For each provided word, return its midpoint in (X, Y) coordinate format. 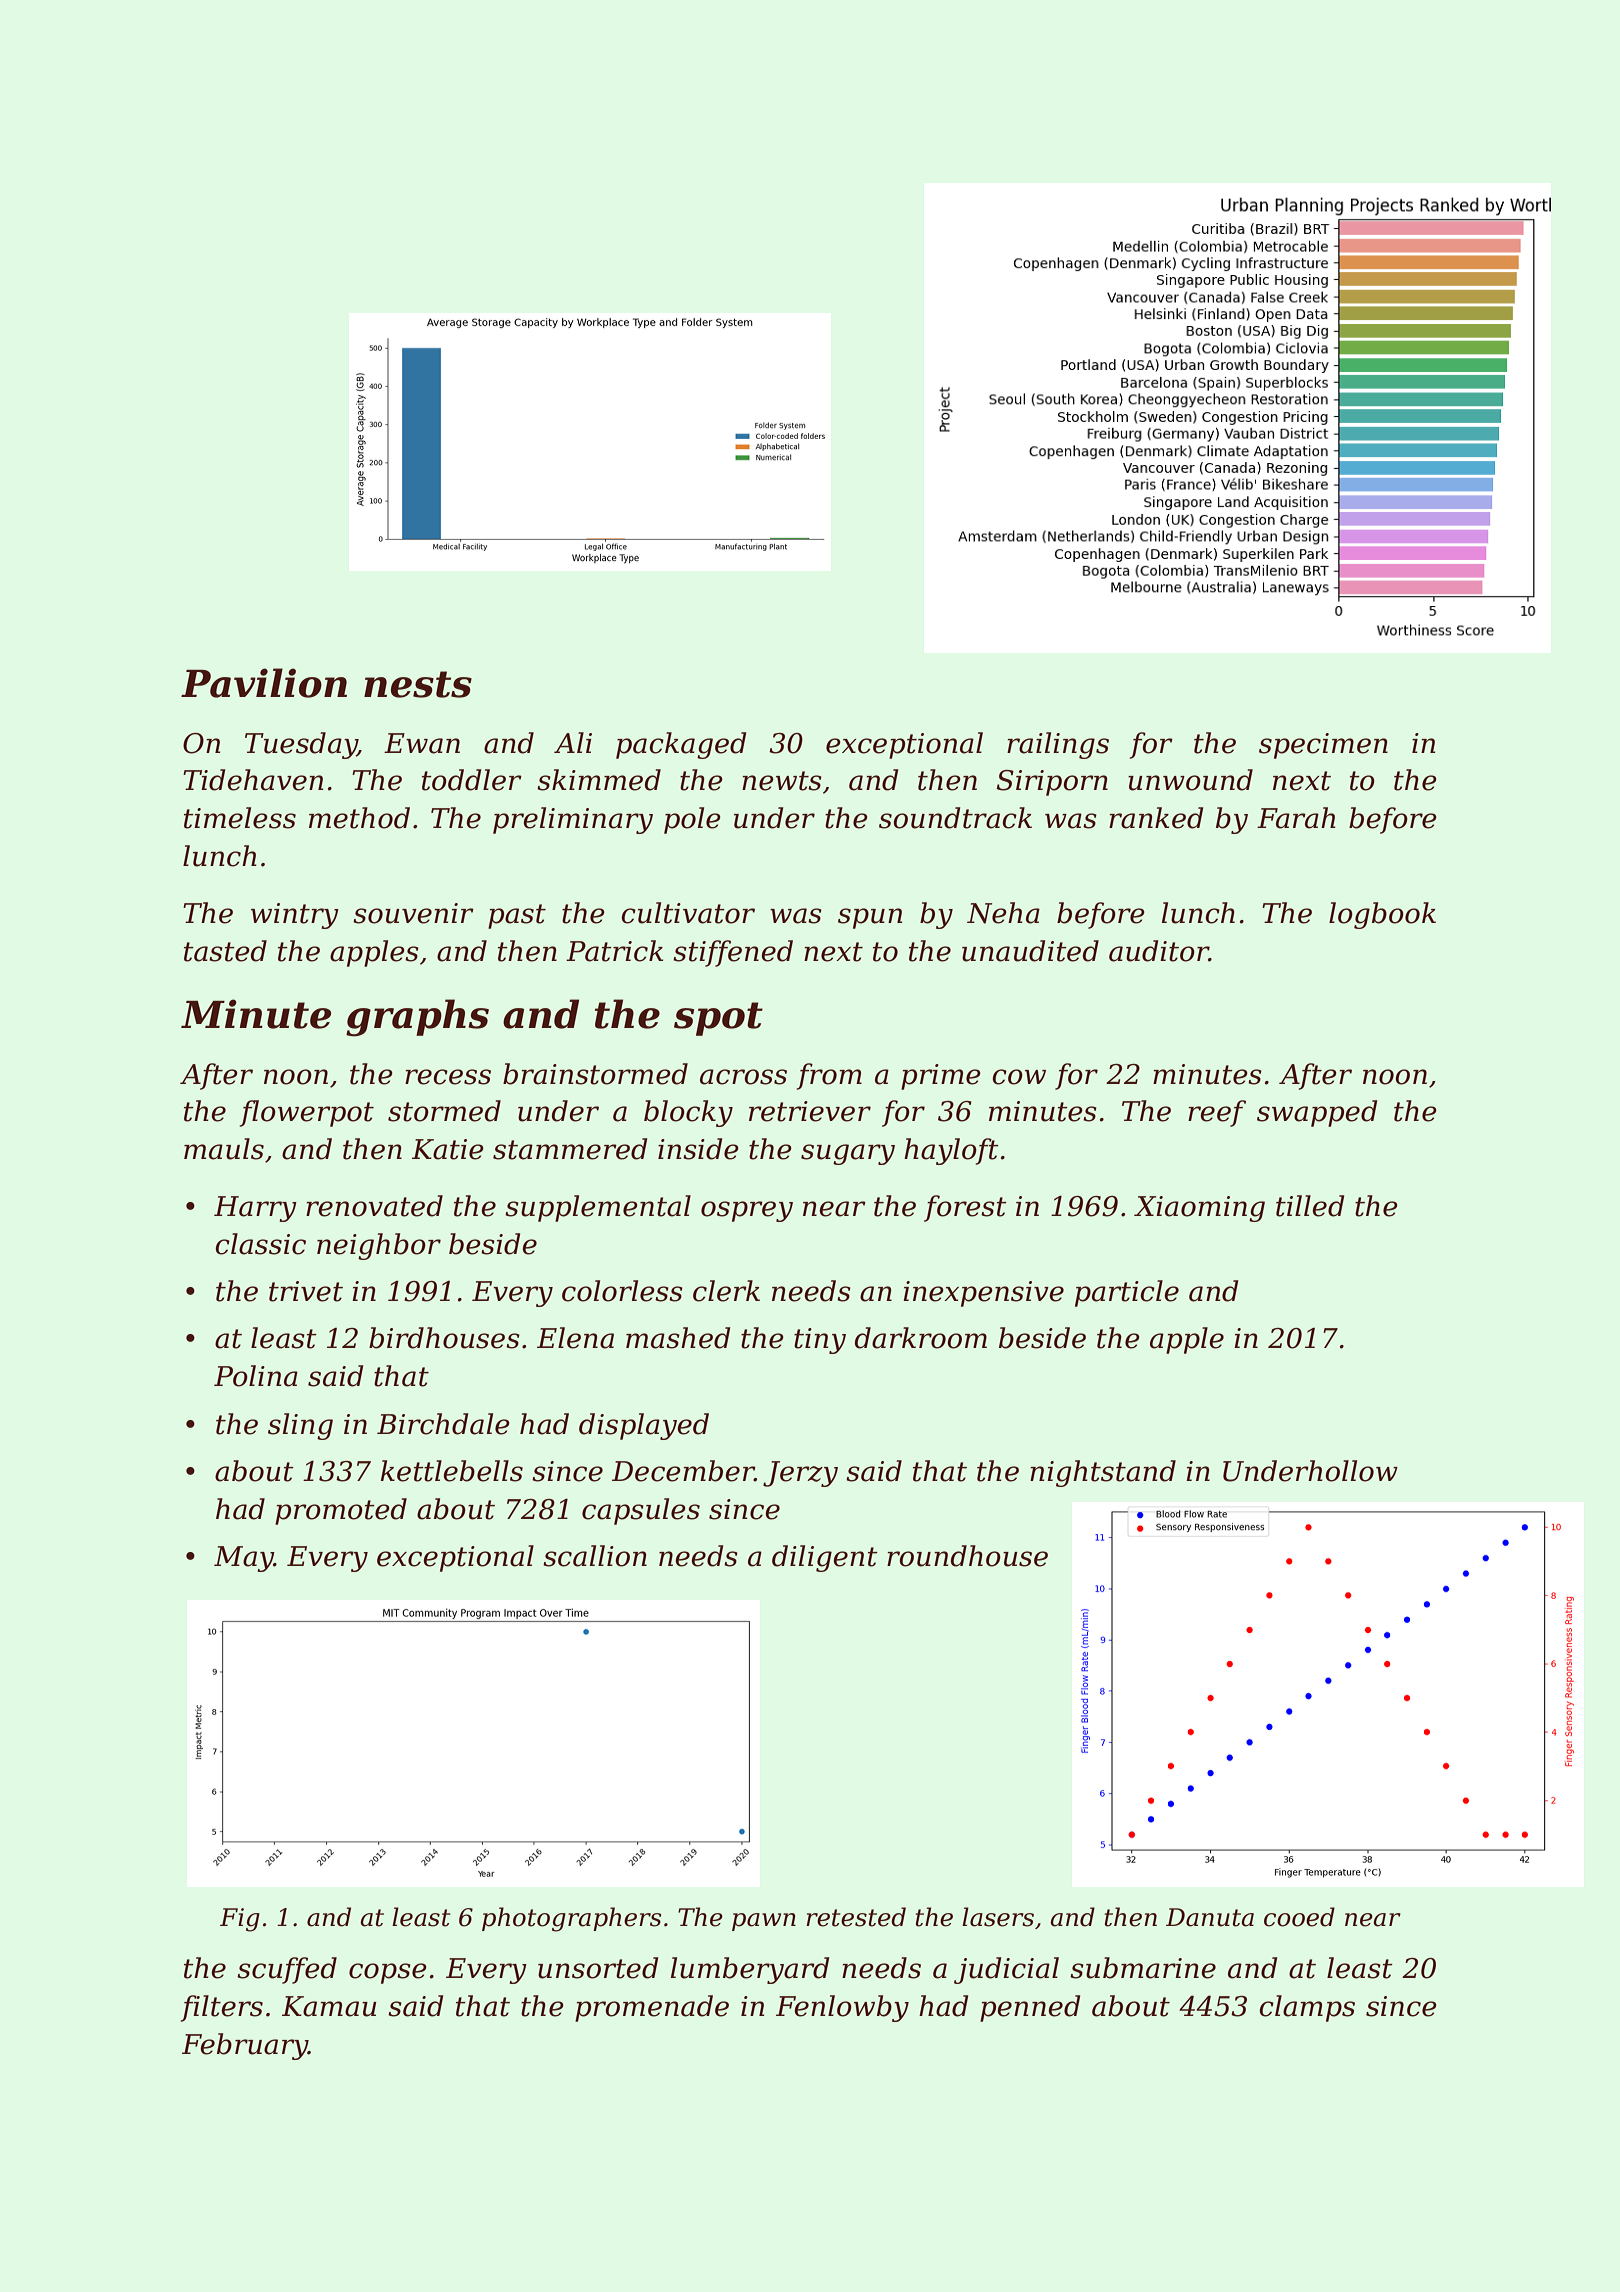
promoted (341, 1511)
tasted (225, 951)
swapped (1317, 1113)
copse (388, 1973)
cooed (1299, 1917)
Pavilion (264, 683)
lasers (998, 1917)
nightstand (1103, 1473)
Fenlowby (842, 2008)
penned (1030, 2008)
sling (300, 1426)
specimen (1323, 746)
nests (418, 684)
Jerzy (800, 1474)
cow (1019, 1077)
